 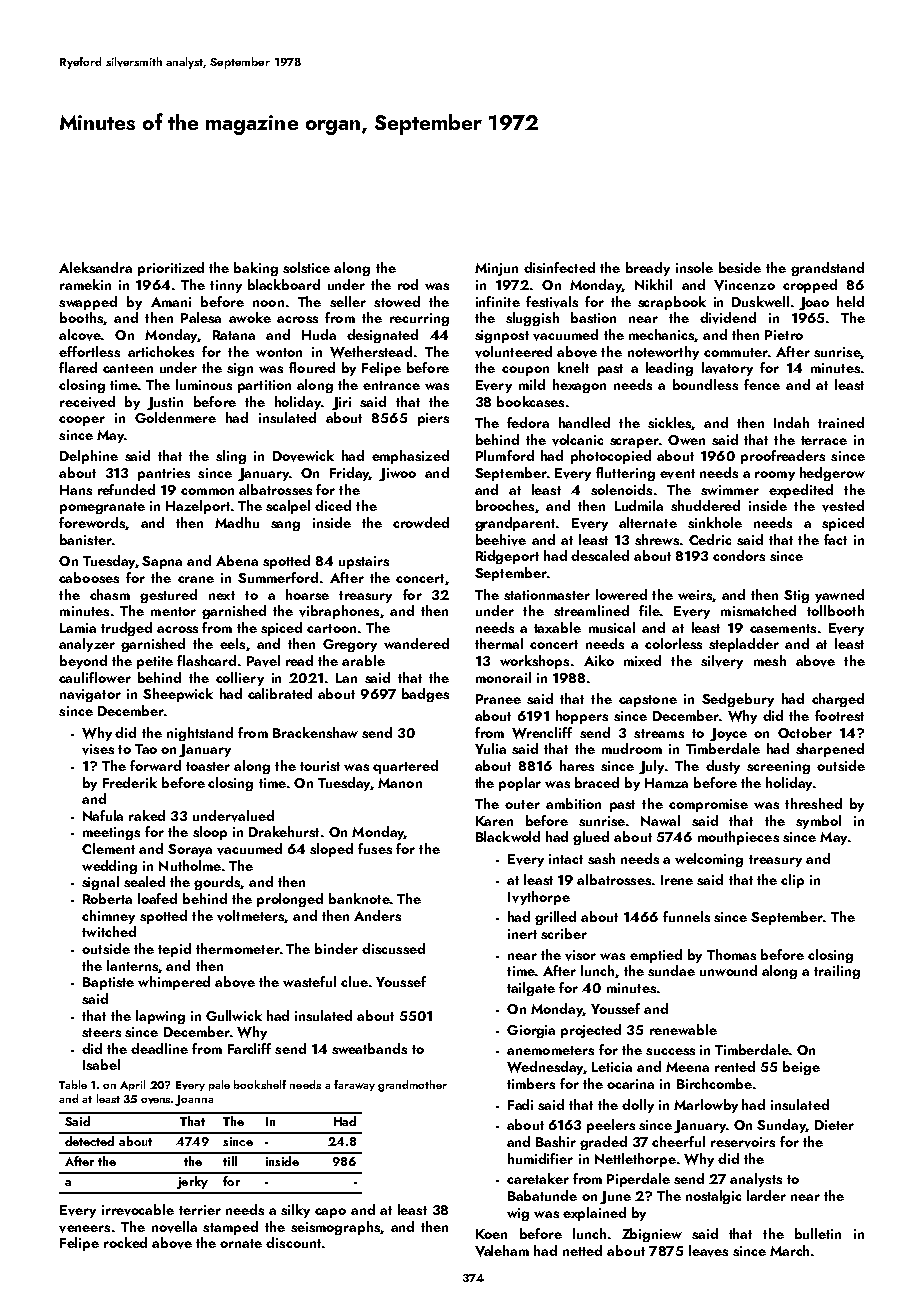 What do you see at coordinates (792, 881) in the screenshot?
I see `clip` at bounding box center [792, 881].
